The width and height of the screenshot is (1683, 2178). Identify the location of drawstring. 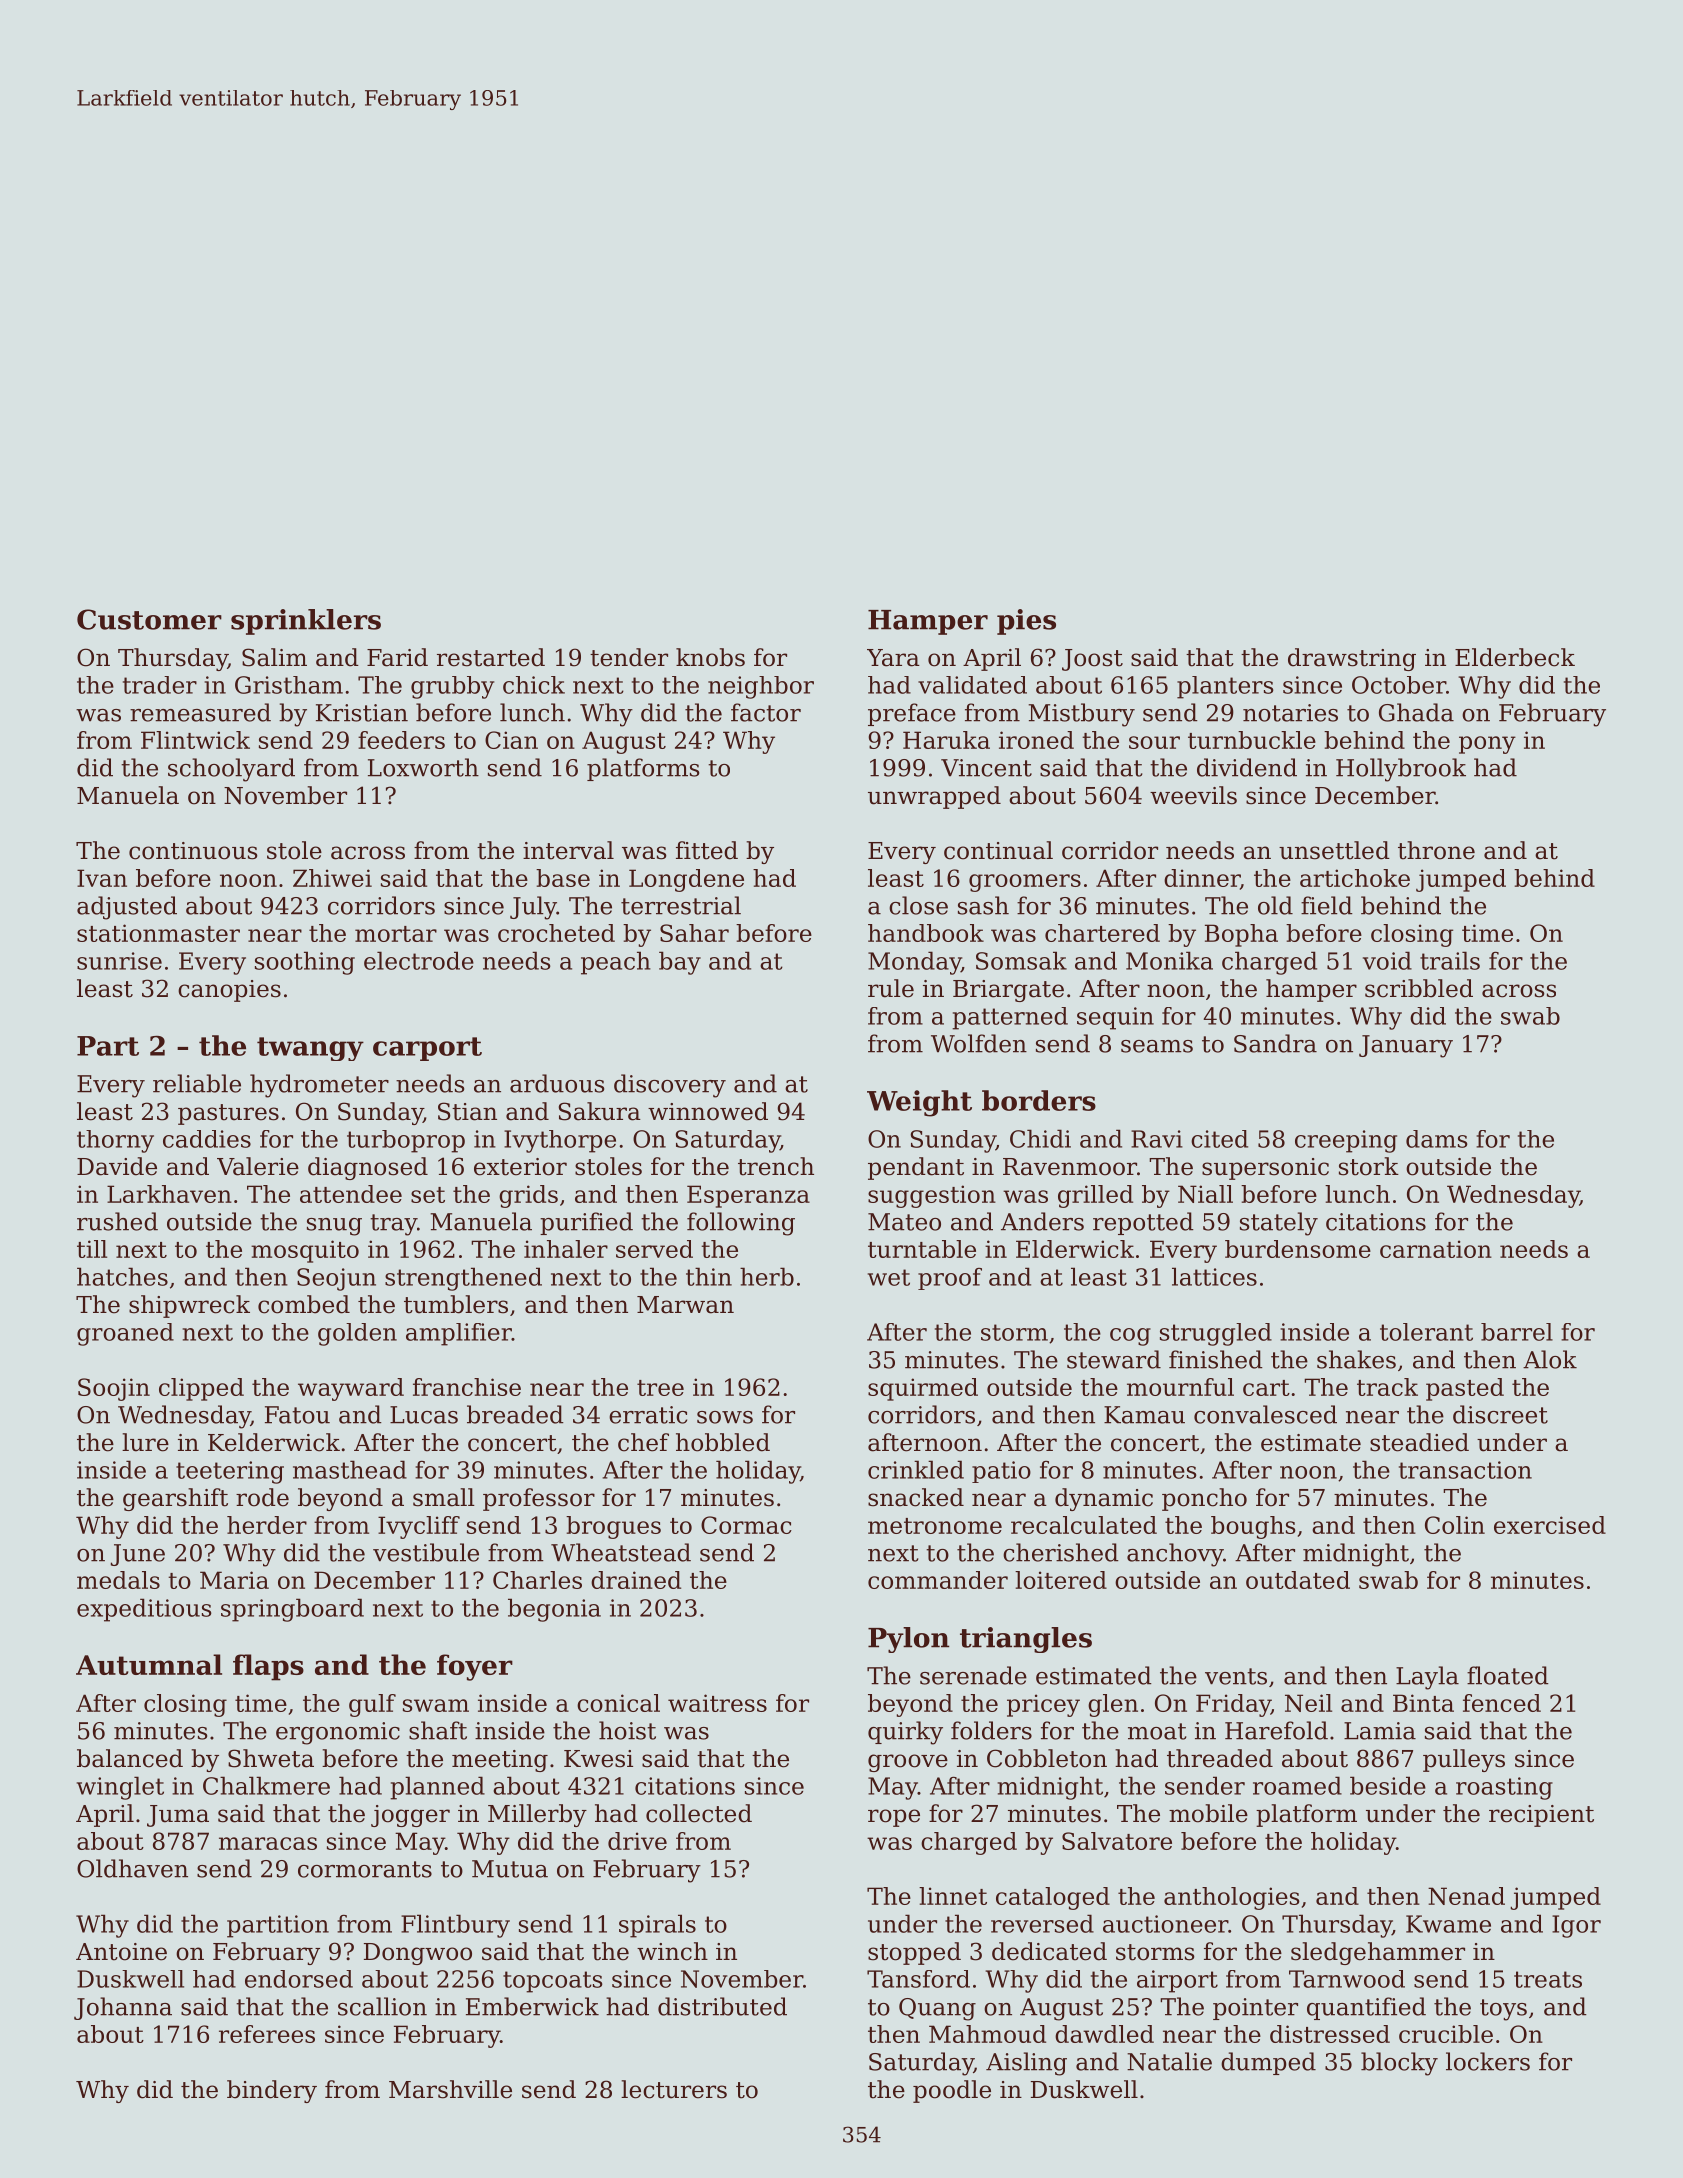
(1352, 659).
